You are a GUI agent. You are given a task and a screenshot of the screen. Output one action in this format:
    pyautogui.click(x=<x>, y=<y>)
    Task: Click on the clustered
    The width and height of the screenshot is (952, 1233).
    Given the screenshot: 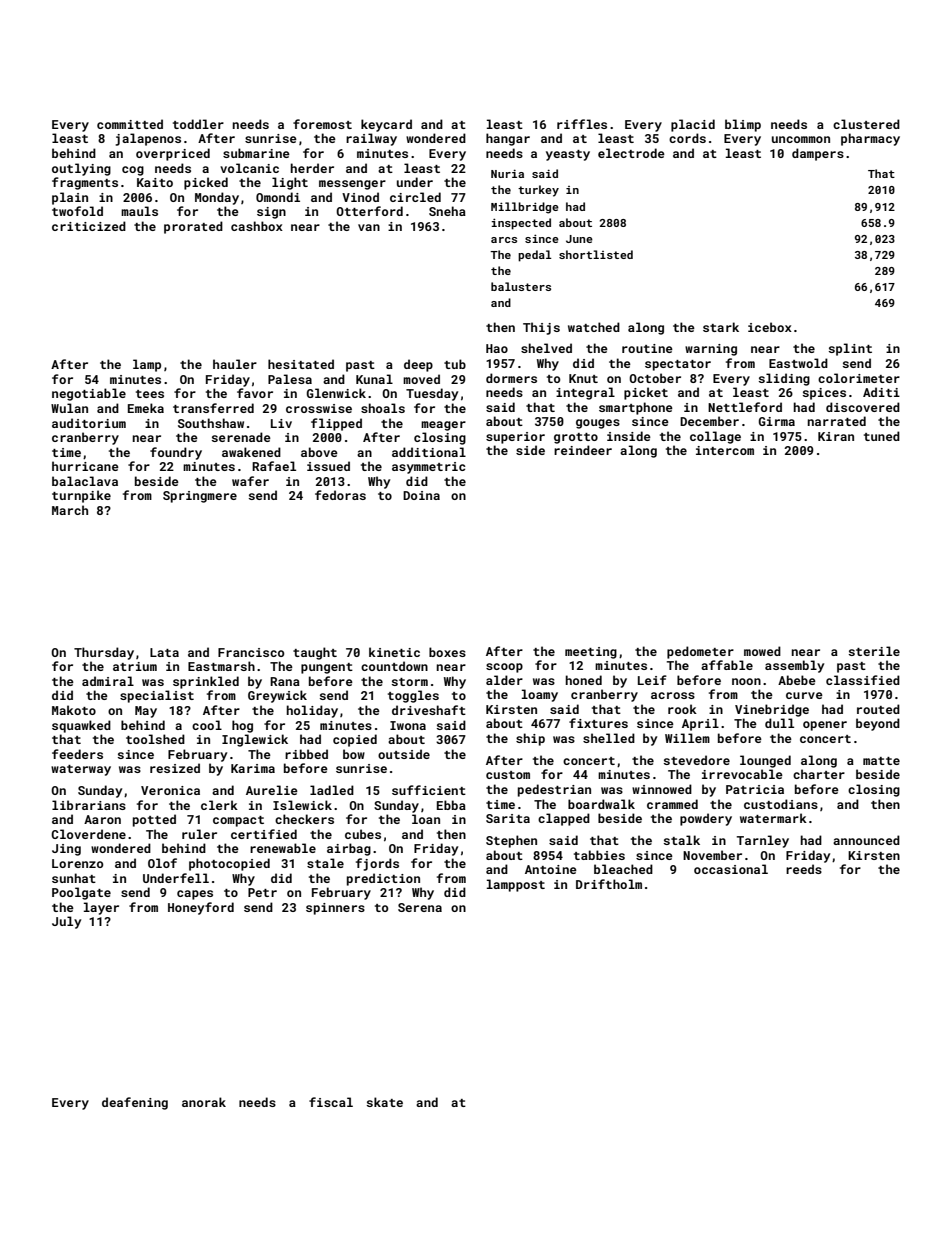 What is the action you would take?
    pyautogui.click(x=866, y=124)
